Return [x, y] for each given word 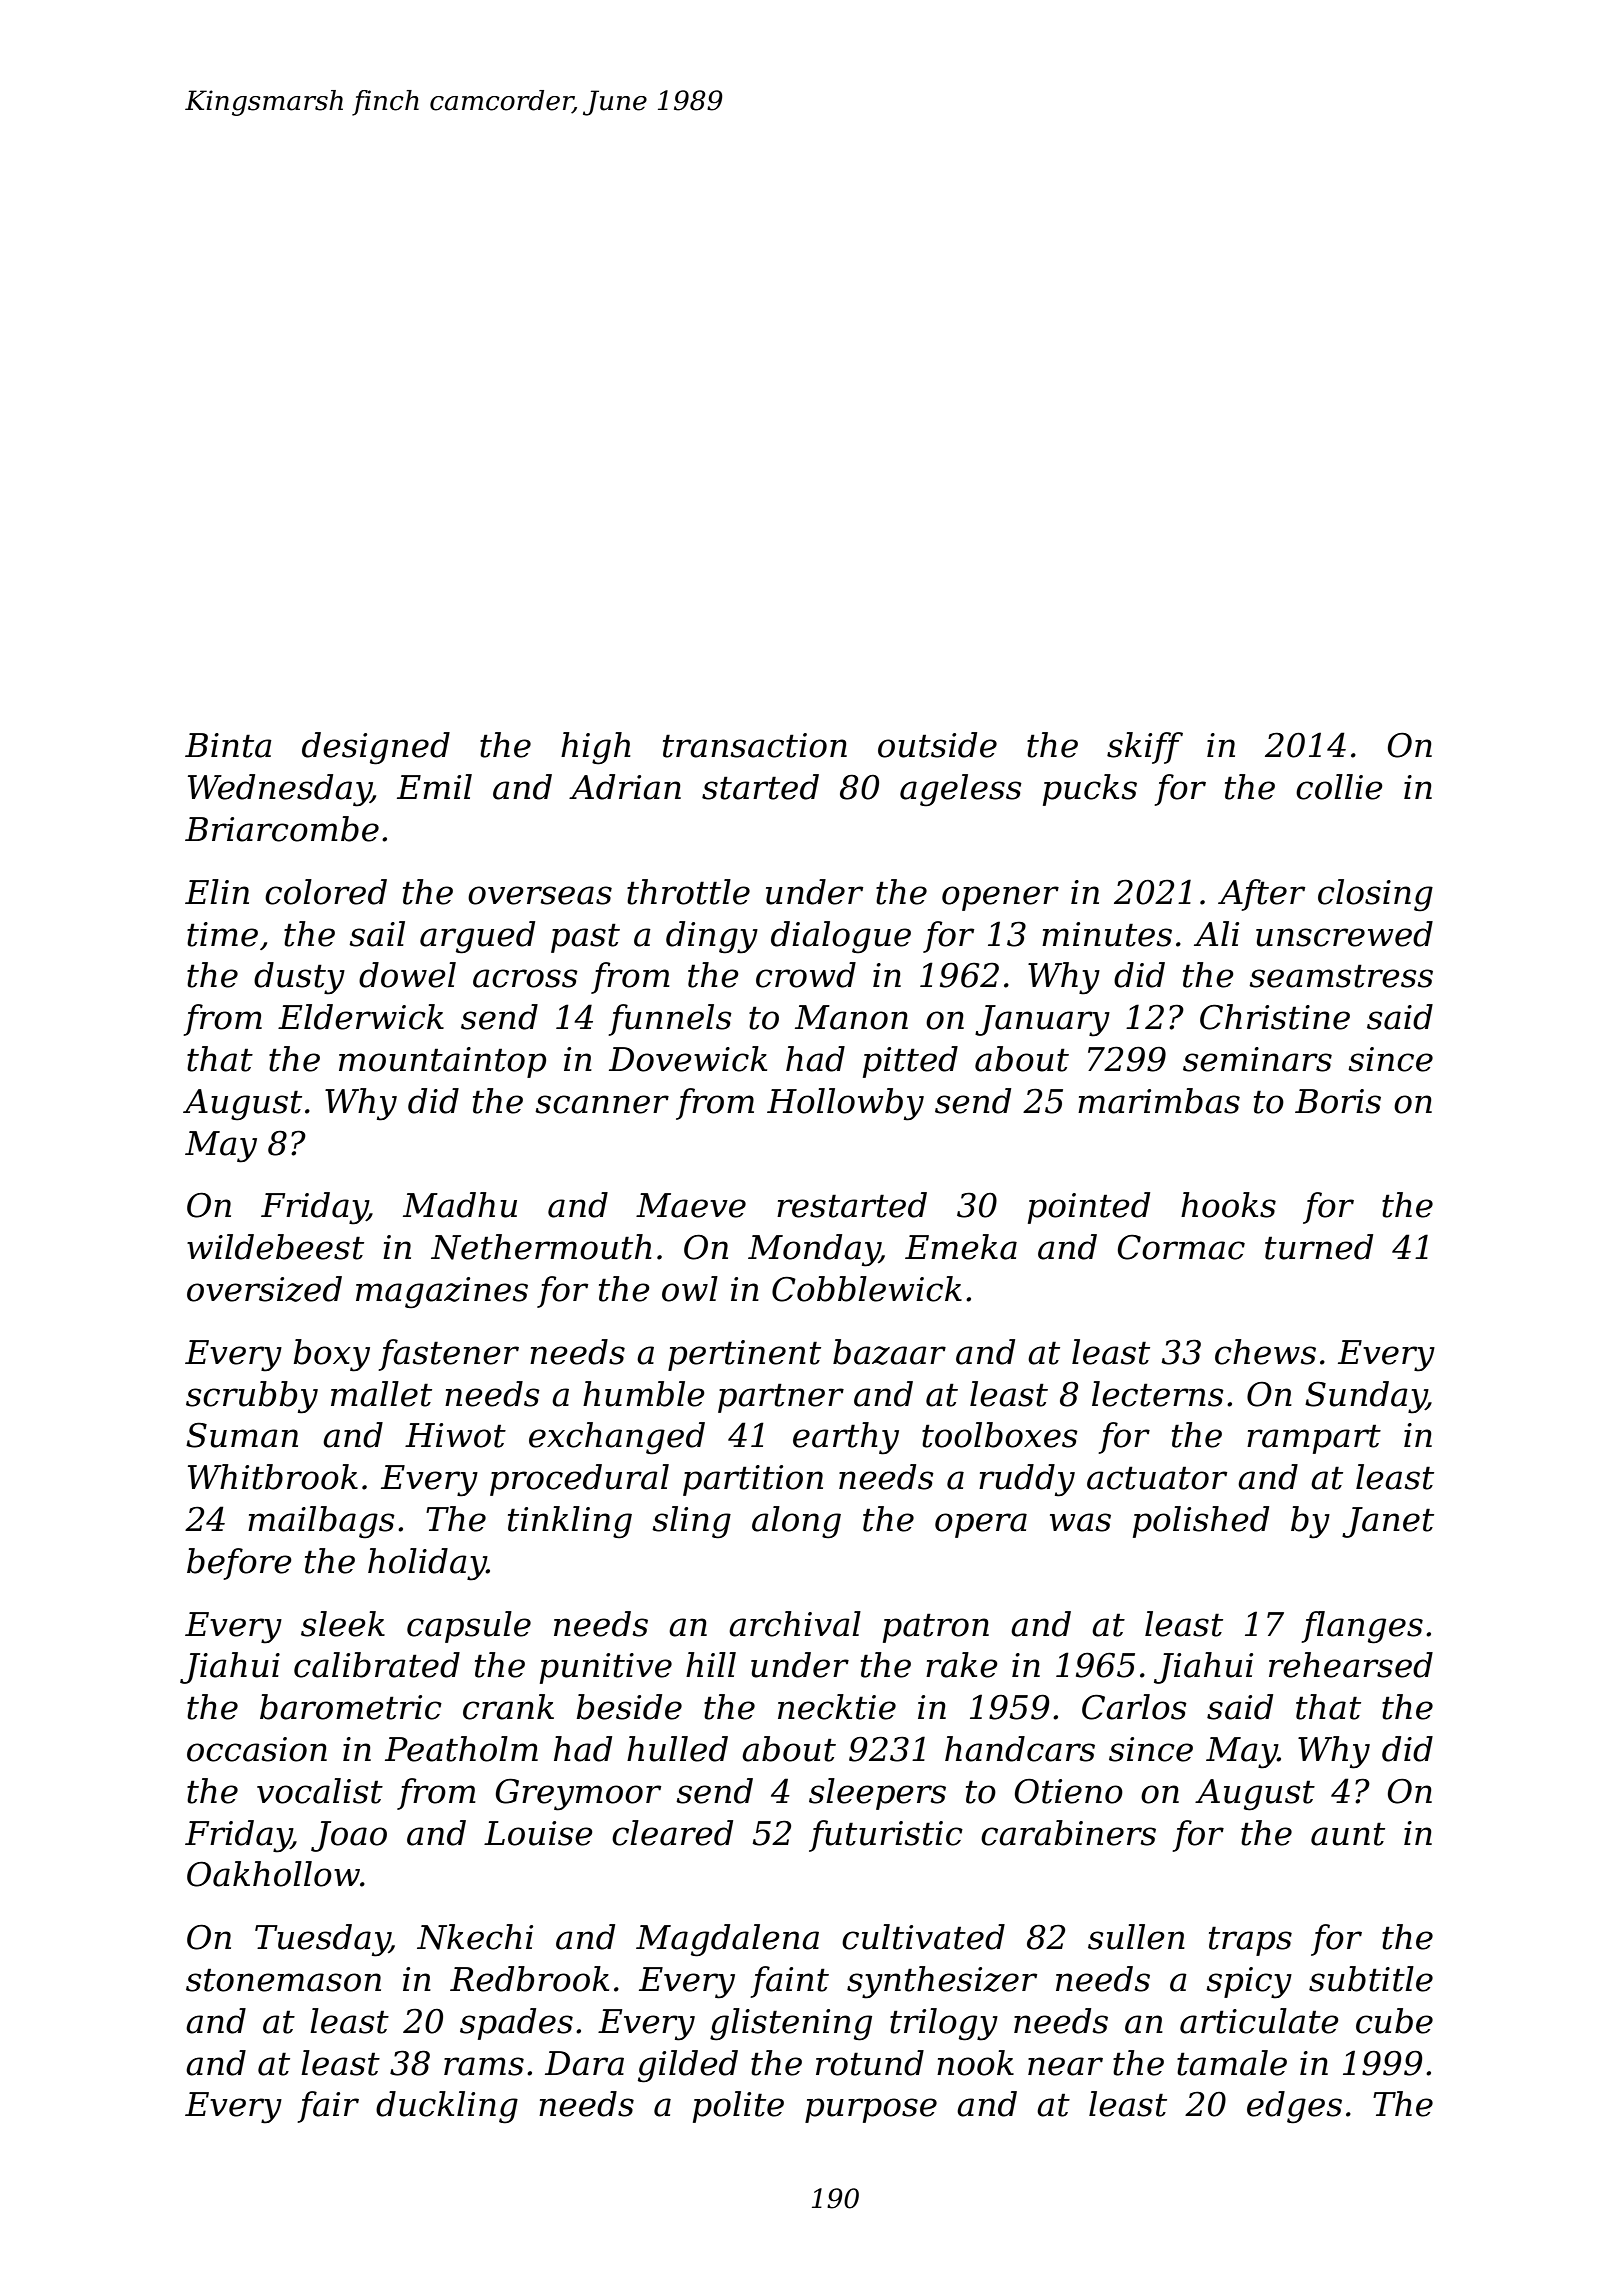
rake [962, 1665]
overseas [540, 895]
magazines [442, 1293]
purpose [871, 2110]
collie [1339, 787]
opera [981, 1525]
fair [328, 2107]
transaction [755, 745]
